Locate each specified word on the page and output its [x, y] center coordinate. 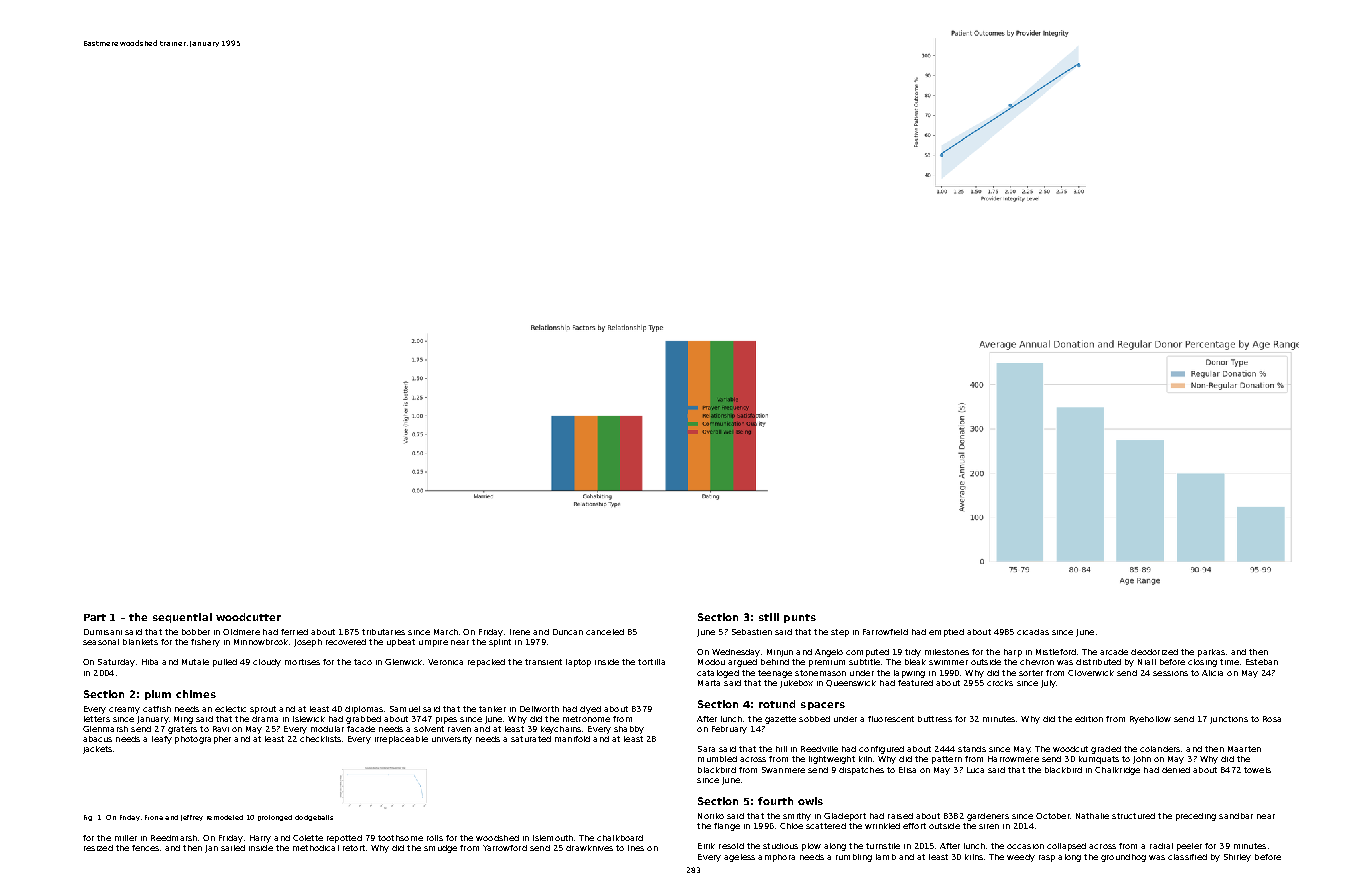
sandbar [1236, 816]
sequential [182, 618]
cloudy [267, 663]
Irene [520, 632]
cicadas [1033, 632]
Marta [709, 683]
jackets [97, 750]
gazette [780, 720]
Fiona [154, 817]
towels [1257, 770]
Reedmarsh [174, 838]
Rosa [1272, 719]
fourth [775, 801]
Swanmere [783, 770]
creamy [124, 710]
